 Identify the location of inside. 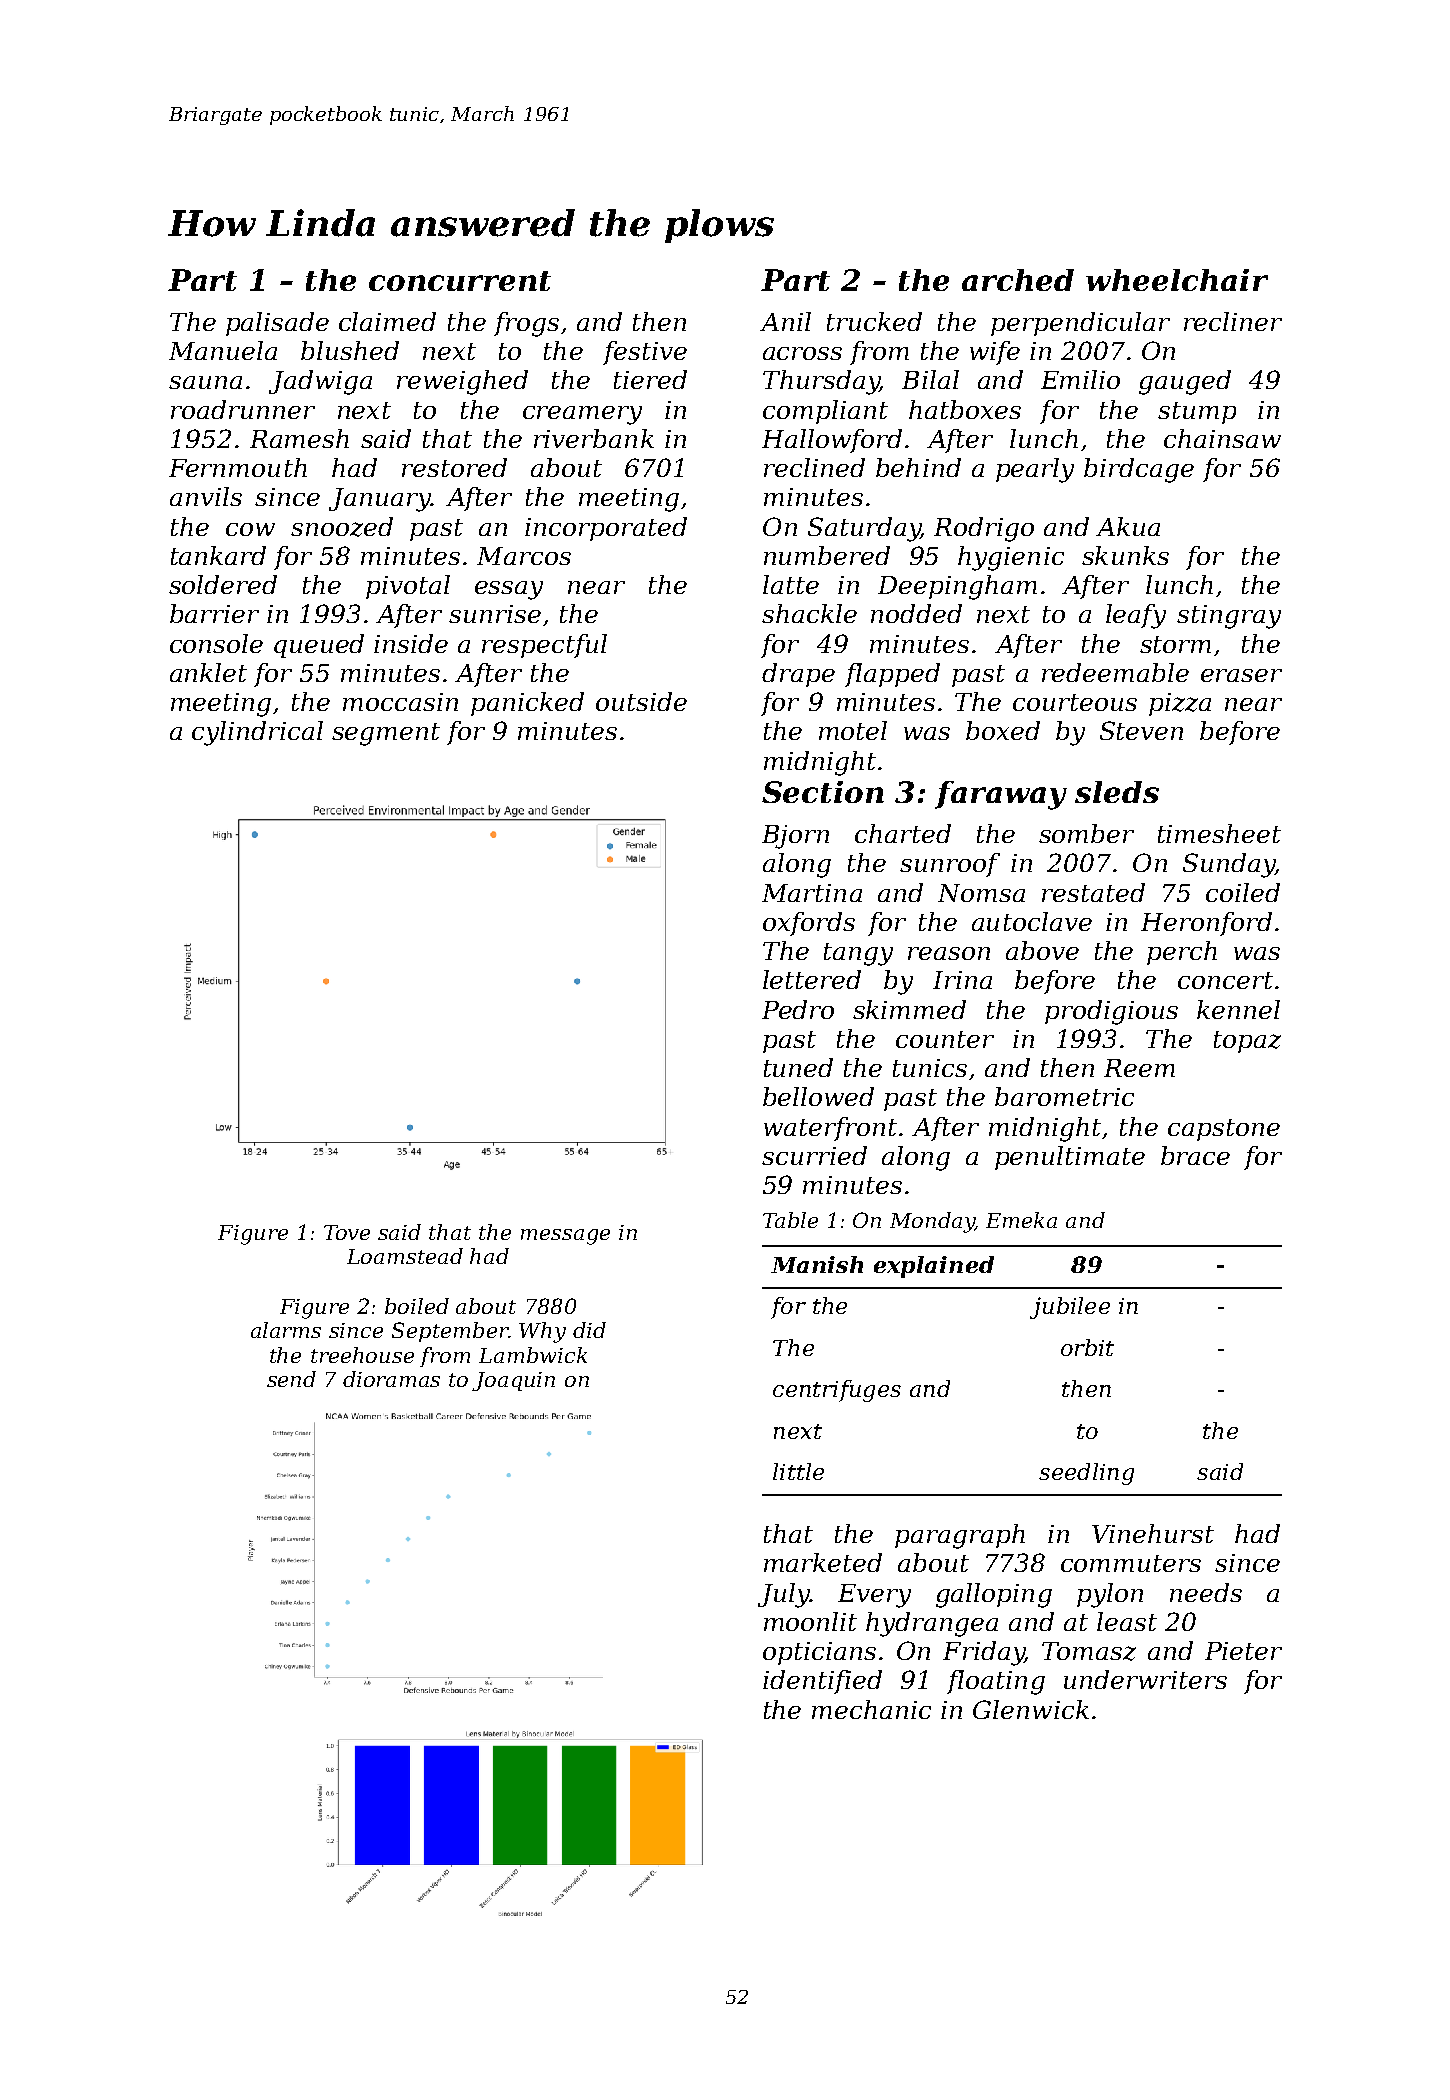
(411, 643).
